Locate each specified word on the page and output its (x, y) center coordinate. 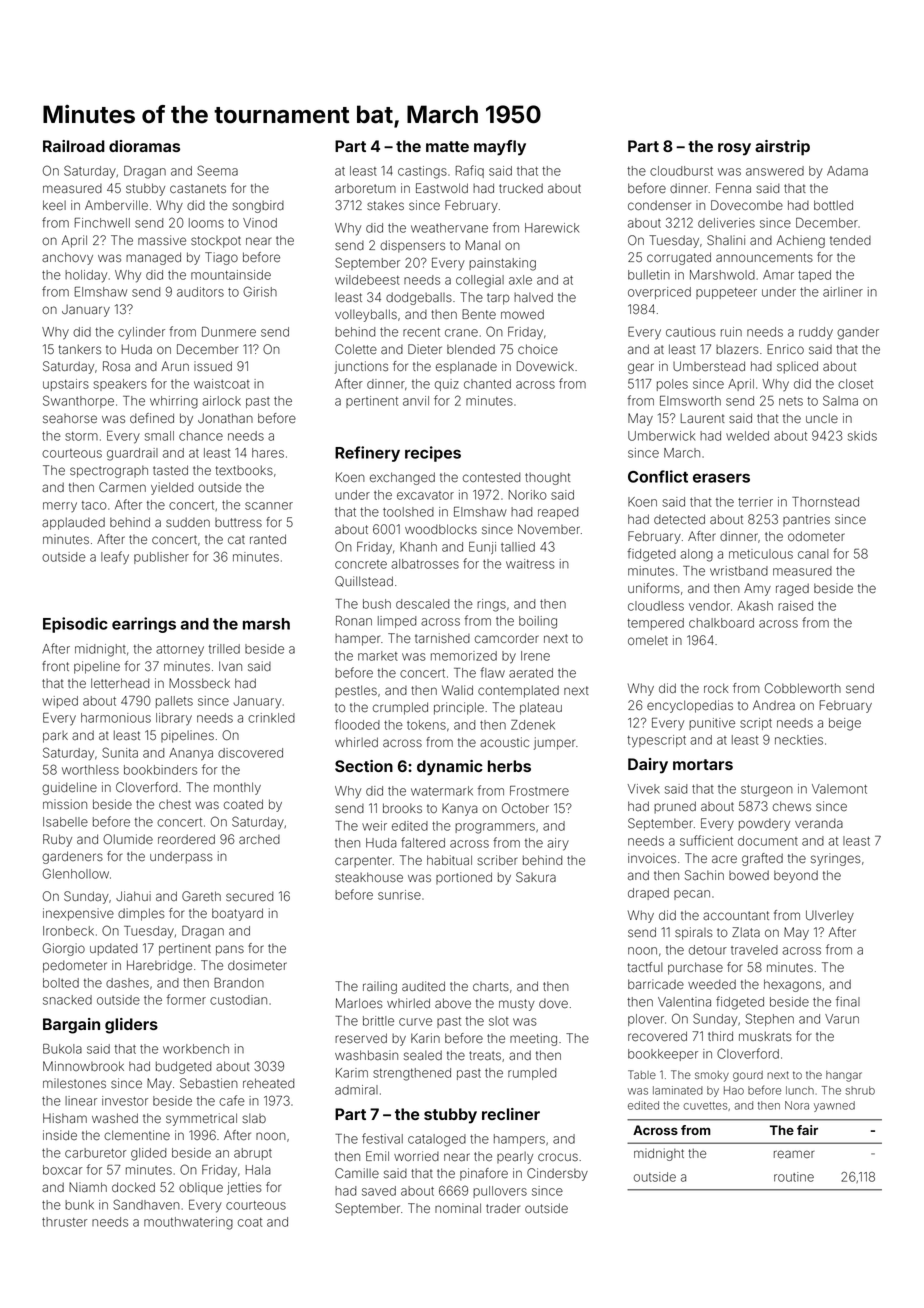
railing (380, 987)
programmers (495, 828)
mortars (703, 764)
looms (206, 223)
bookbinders (160, 770)
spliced (797, 367)
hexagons (792, 985)
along (696, 555)
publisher (161, 558)
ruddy (816, 333)
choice (538, 349)
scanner (269, 506)
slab (254, 1118)
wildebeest (367, 280)
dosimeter (257, 965)
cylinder (141, 333)
